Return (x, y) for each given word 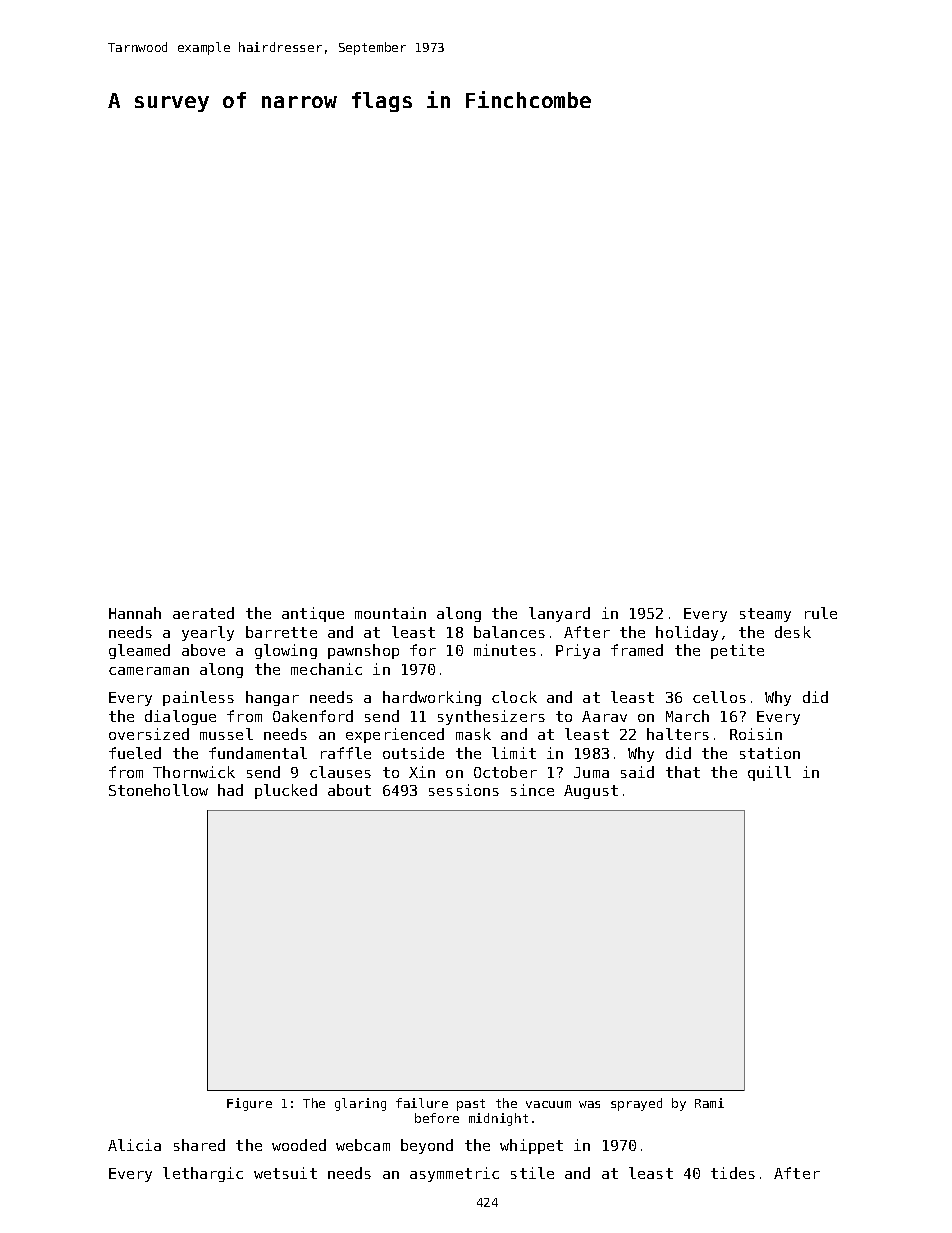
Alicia (134, 1145)
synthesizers (491, 717)
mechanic (326, 669)
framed (637, 650)
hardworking (432, 698)
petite (737, 651)
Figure (249, 1104)
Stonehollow (158, 790)
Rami (709, 1103)
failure (422, 1103)
